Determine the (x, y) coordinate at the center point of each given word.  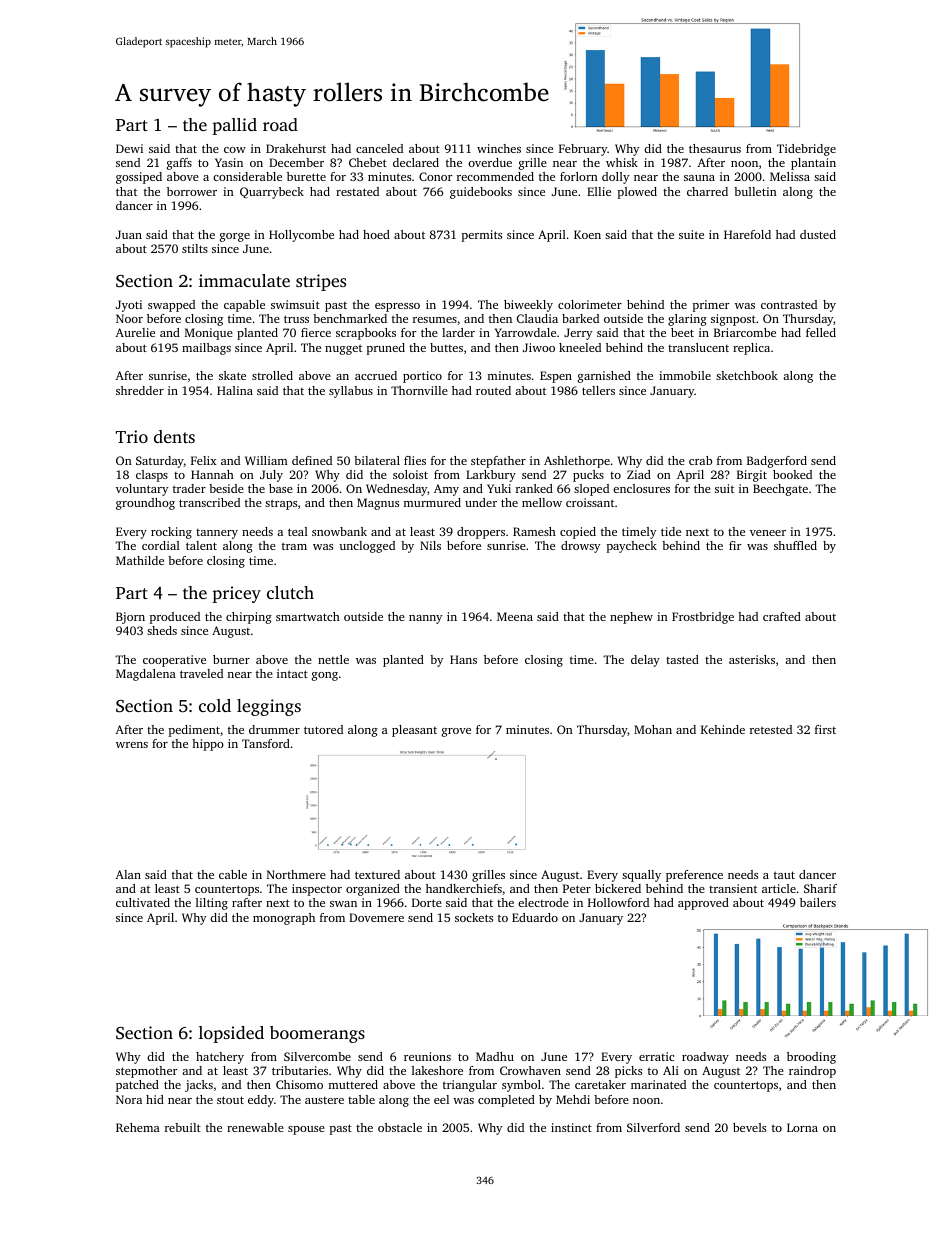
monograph (284, 919)
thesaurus (715, 148)
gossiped (139, 178)
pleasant (414, 731)
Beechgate (780, 490)
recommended (495, 176)
